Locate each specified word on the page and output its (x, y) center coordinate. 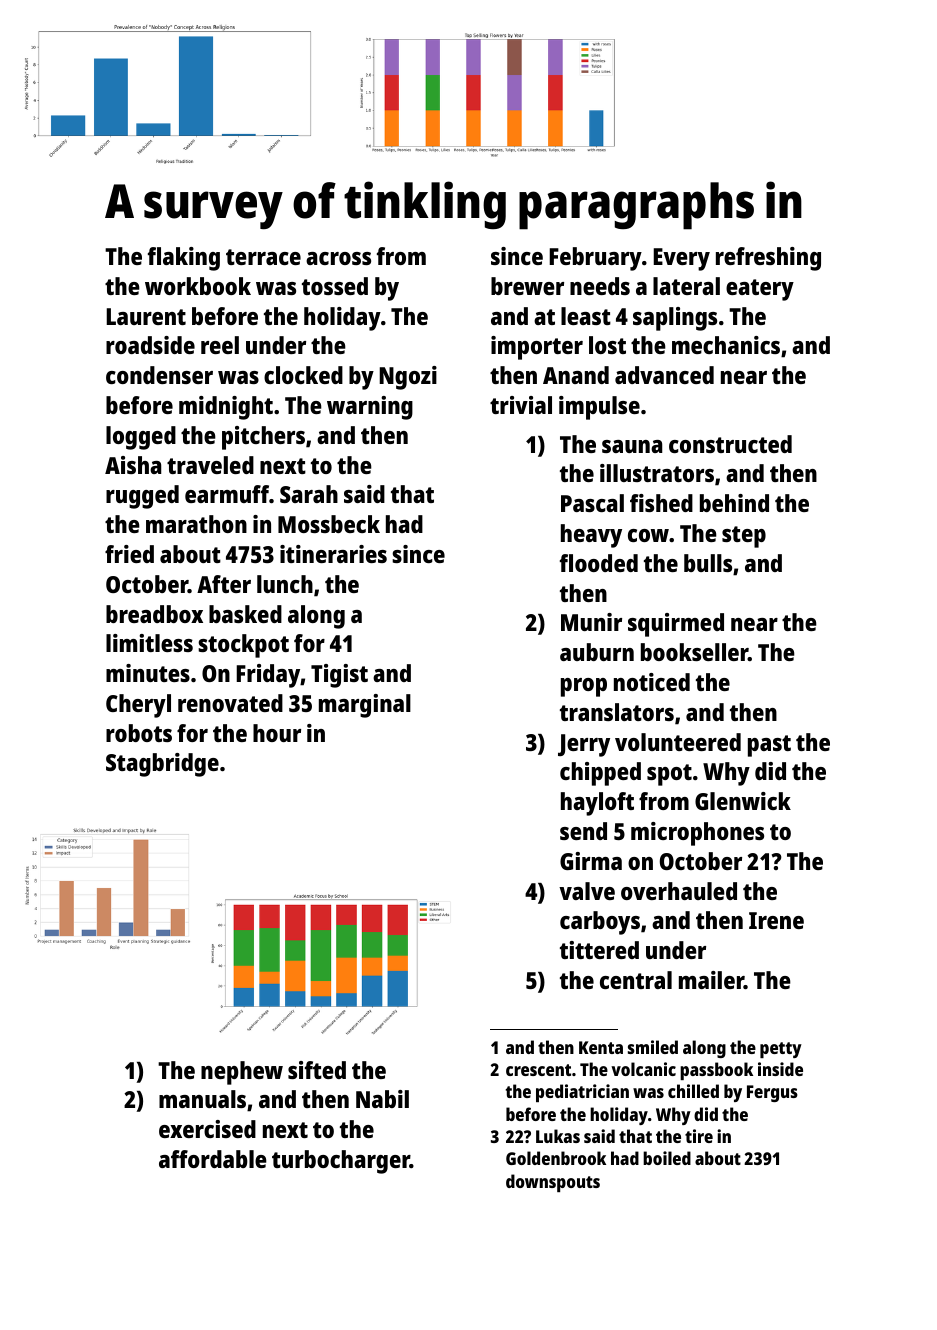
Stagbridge (162, 765)
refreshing (768, 259)
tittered (599, 950)
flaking (184, 259)
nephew (242, 1073)
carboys (600, 923)
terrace (263, 257)
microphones (697, 834)
